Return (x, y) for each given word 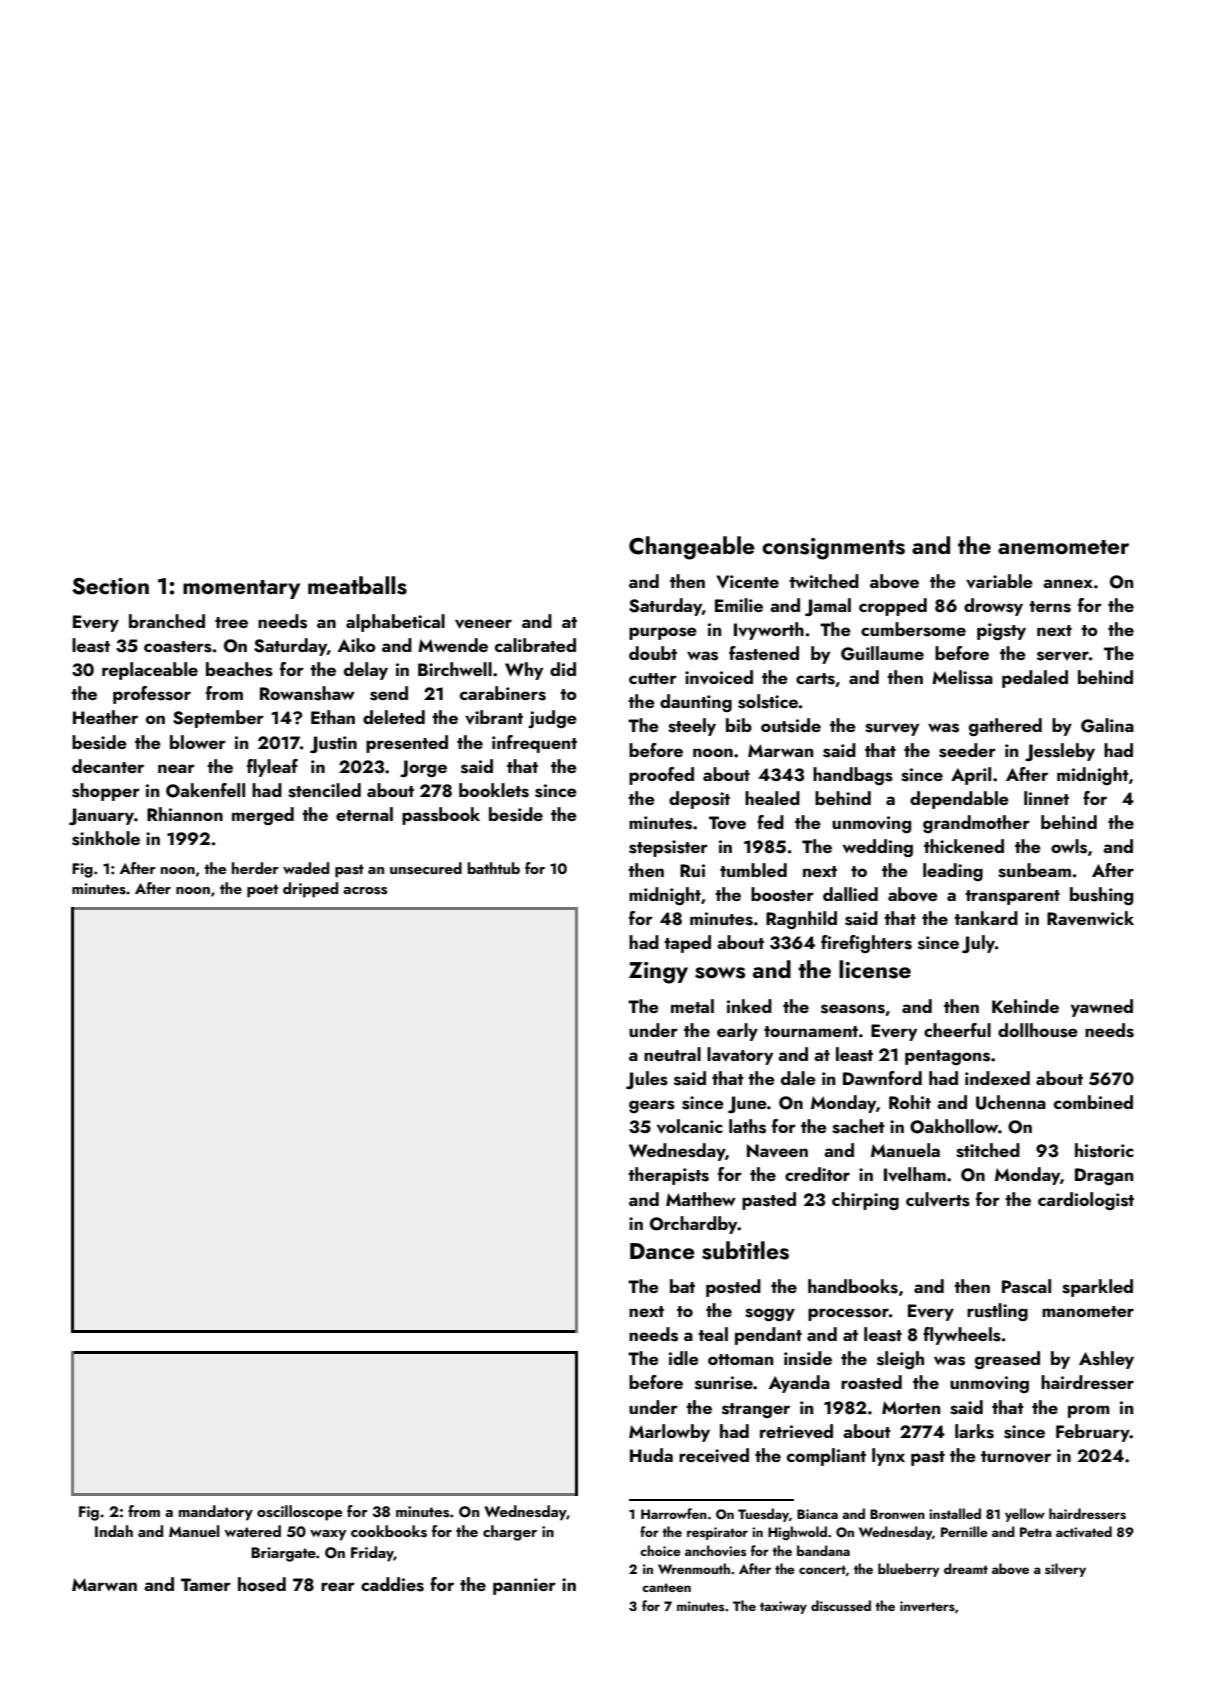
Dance (662, 1251)
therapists (668, 1176)
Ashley (1106, 1360)
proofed (661, 776)
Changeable (692, 548)
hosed (262, 1584)
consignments (833, 549)
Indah (114, 1531)
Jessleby (1060, 752)
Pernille (964, 1531)
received (714, 1455)
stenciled (324, 790)
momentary (241, 589)
